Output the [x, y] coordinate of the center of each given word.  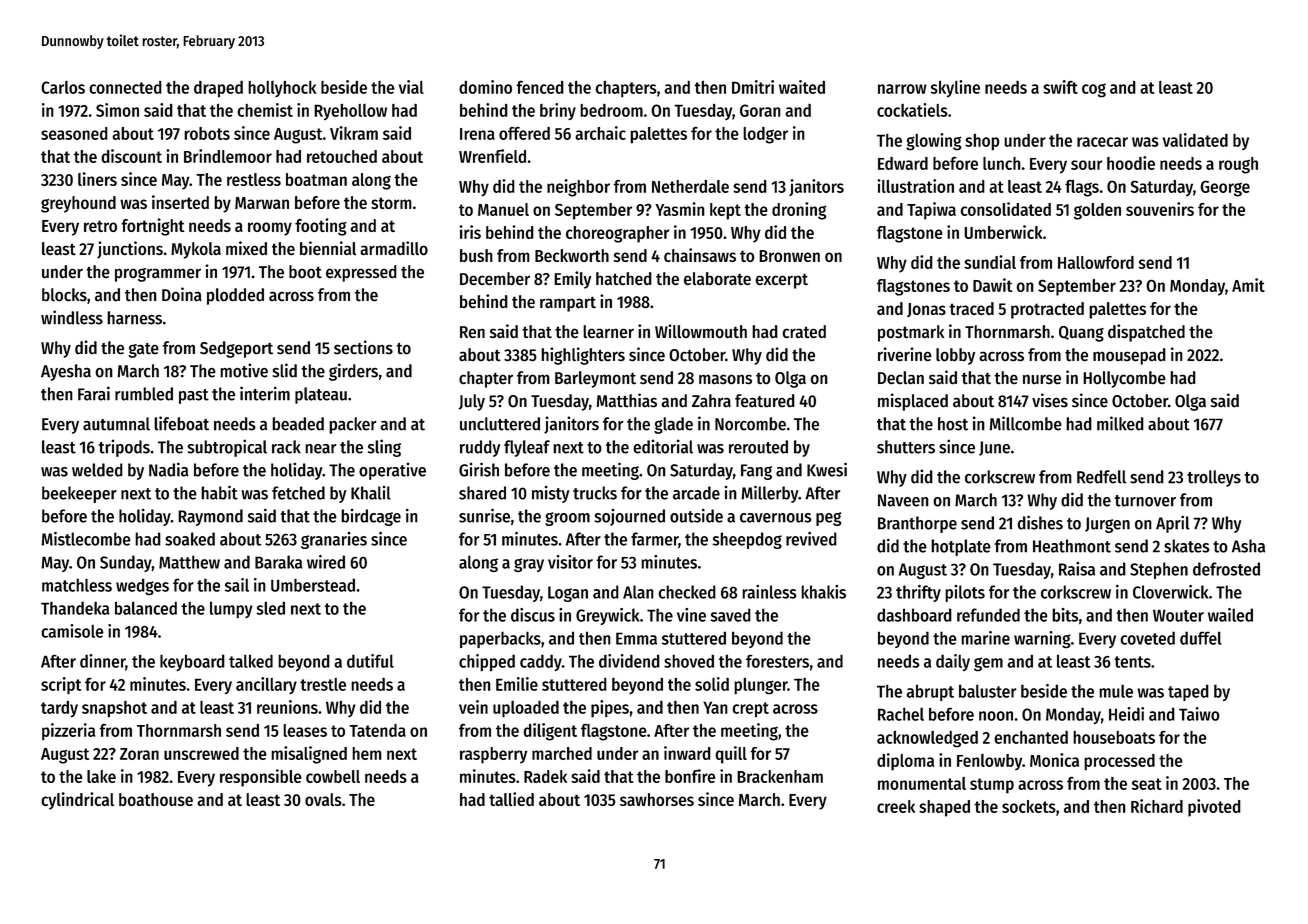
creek [896, 806]
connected [125, 87]
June [994, 448]
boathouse [156, 799]
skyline [955, 88]
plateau [321, 395]
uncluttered [500, 424]
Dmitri [753, 87]
